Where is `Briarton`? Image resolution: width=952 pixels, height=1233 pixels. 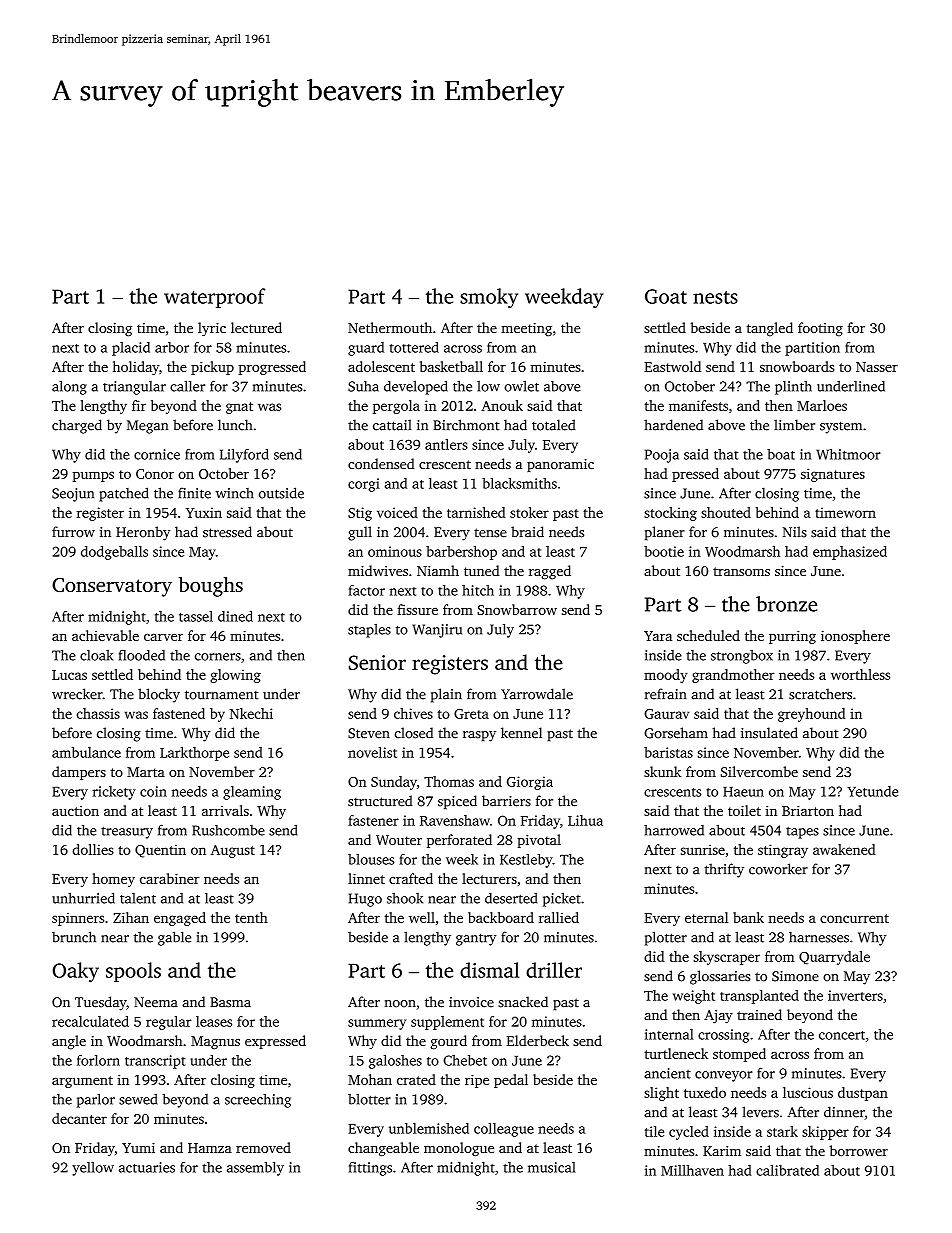
Briarton is located at coordinates (808, 810).
